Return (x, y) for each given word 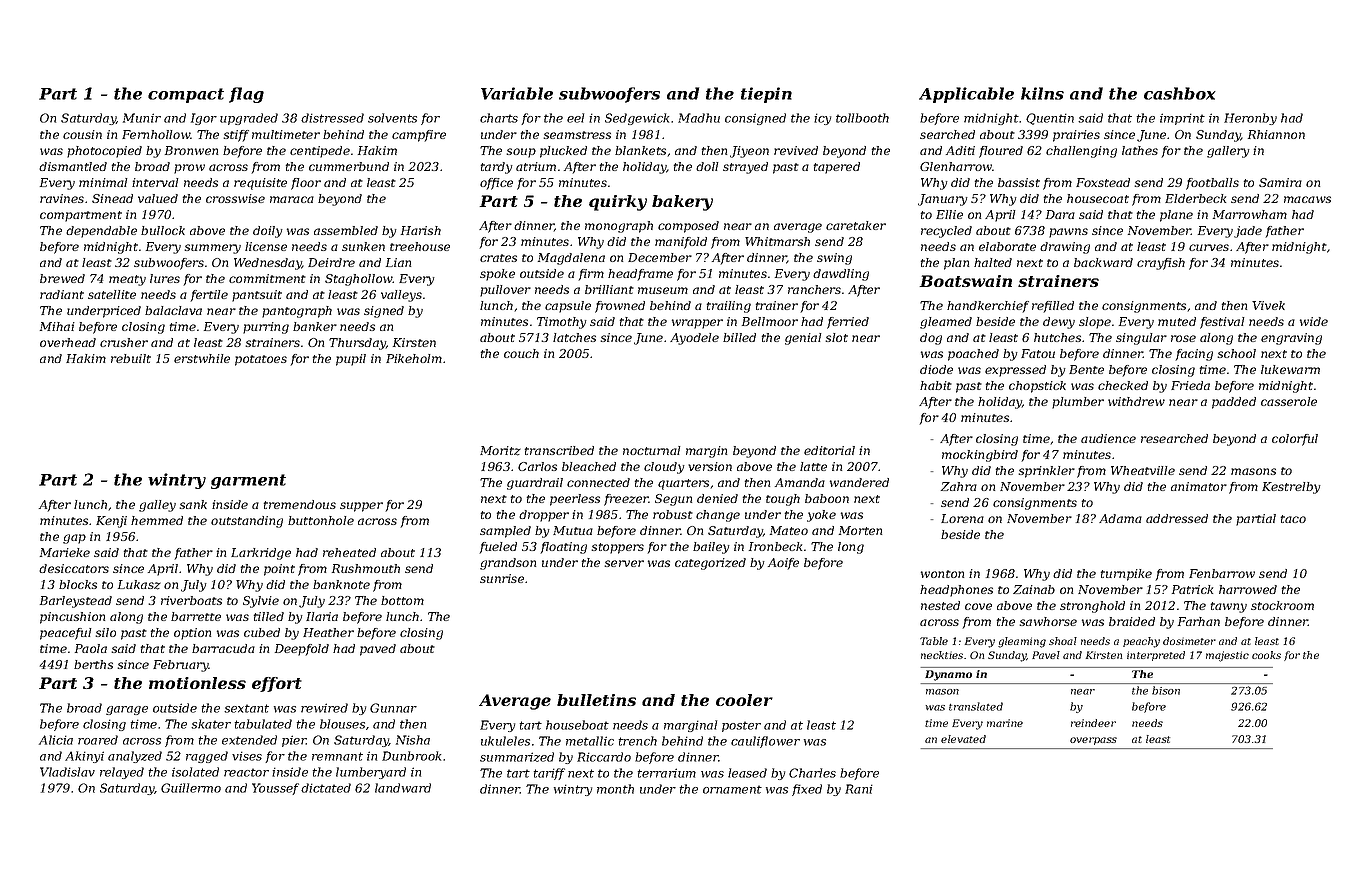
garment (248, 481)
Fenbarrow (1222, 573)
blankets (640, 150)
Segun (673, 500)
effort (277, 684)
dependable (101, 232)
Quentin (1050, 119)
